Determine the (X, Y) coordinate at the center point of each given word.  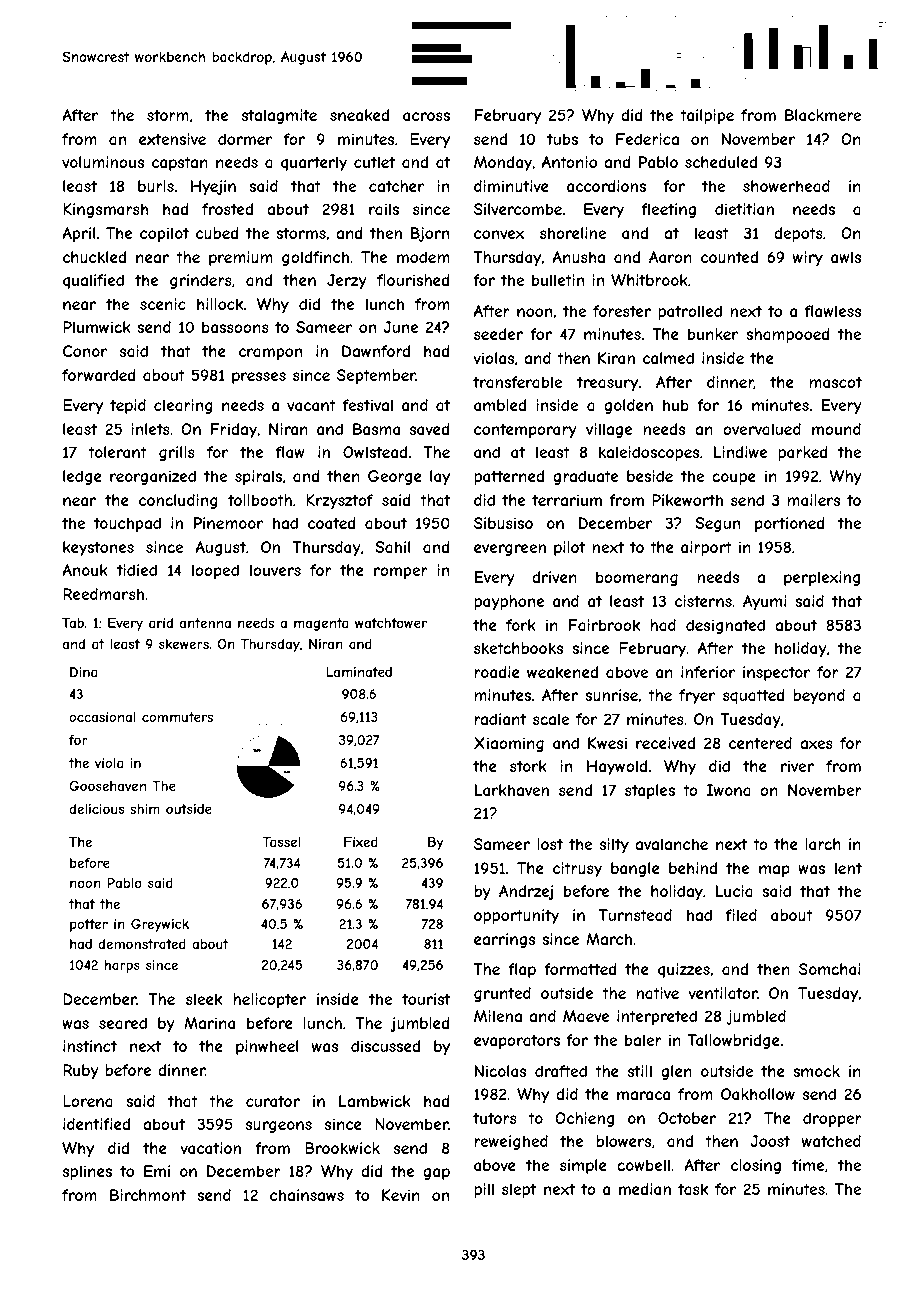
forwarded (99, 375)
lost (550, 844)
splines (87, 1172)
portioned (790, 524)
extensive (172, 139)
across (426, 116)
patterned (509, 477)
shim (145, 809)
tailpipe (707, 116)
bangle (635, 869)
